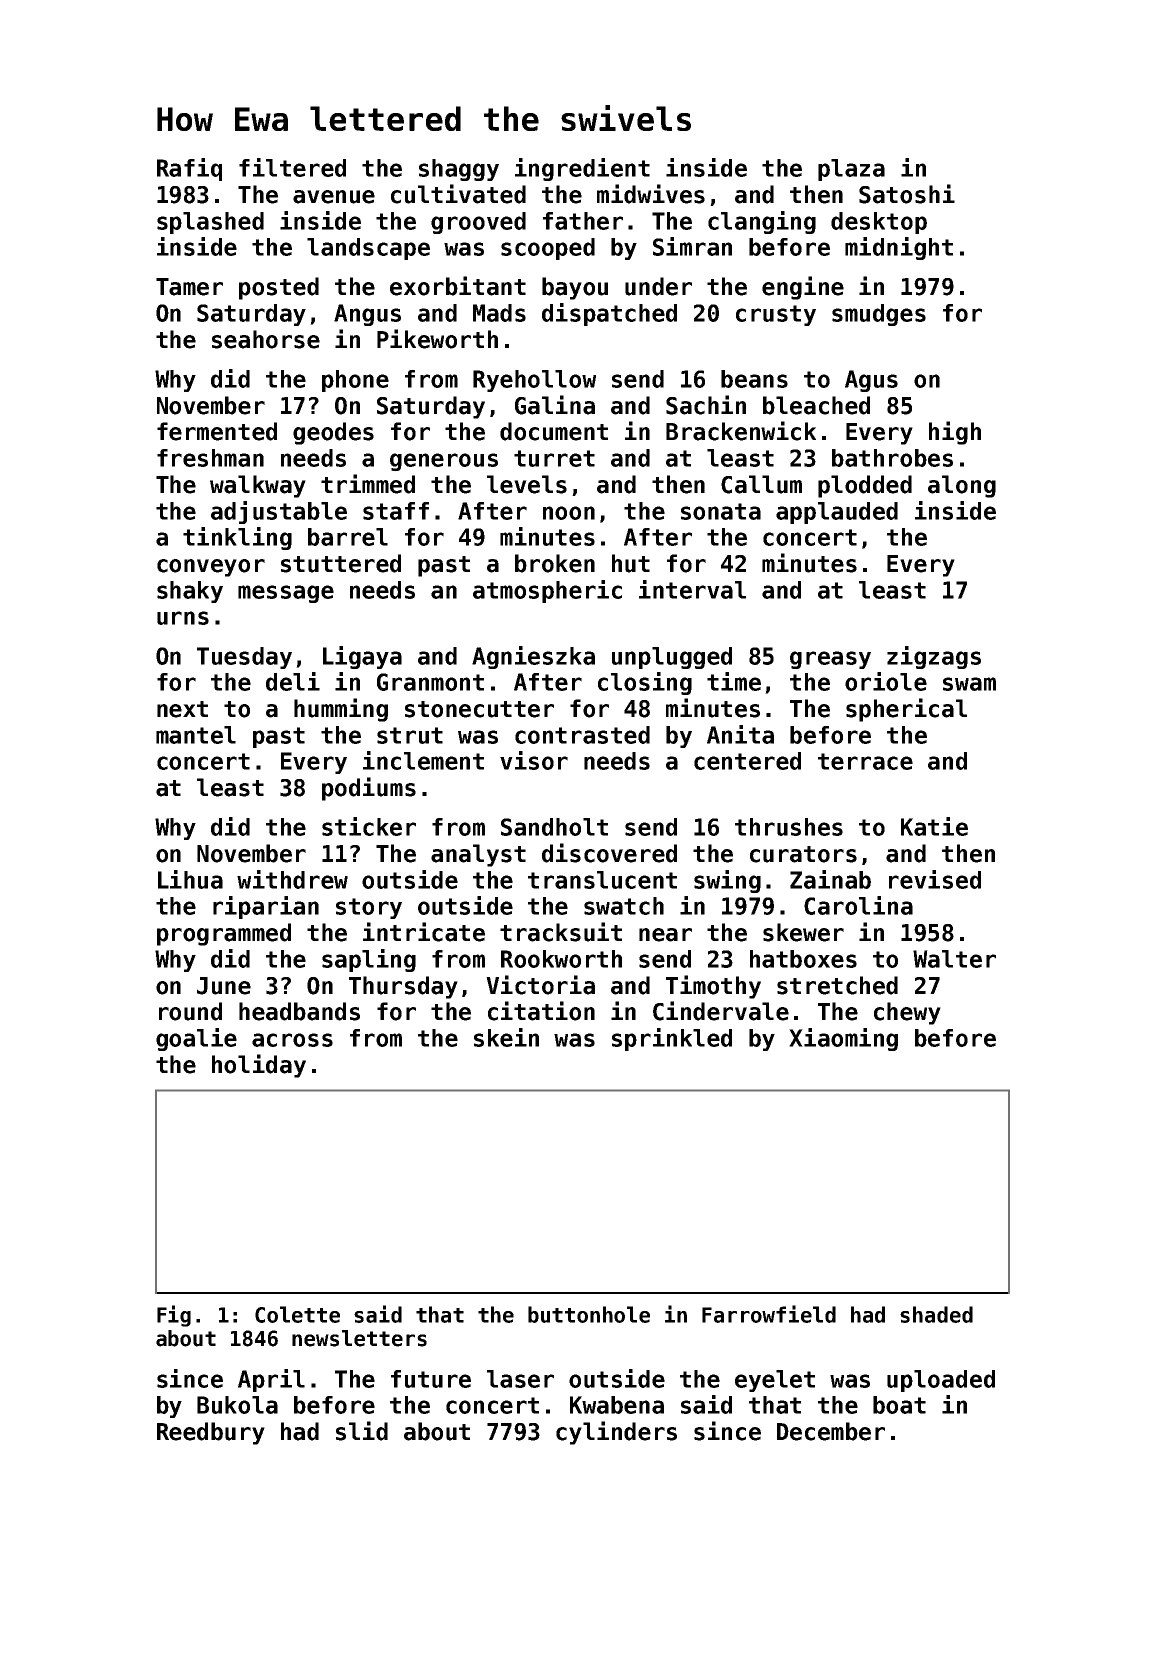 The image size is (1165, 1654). I want to click on Colette, so click(297, 1314).
